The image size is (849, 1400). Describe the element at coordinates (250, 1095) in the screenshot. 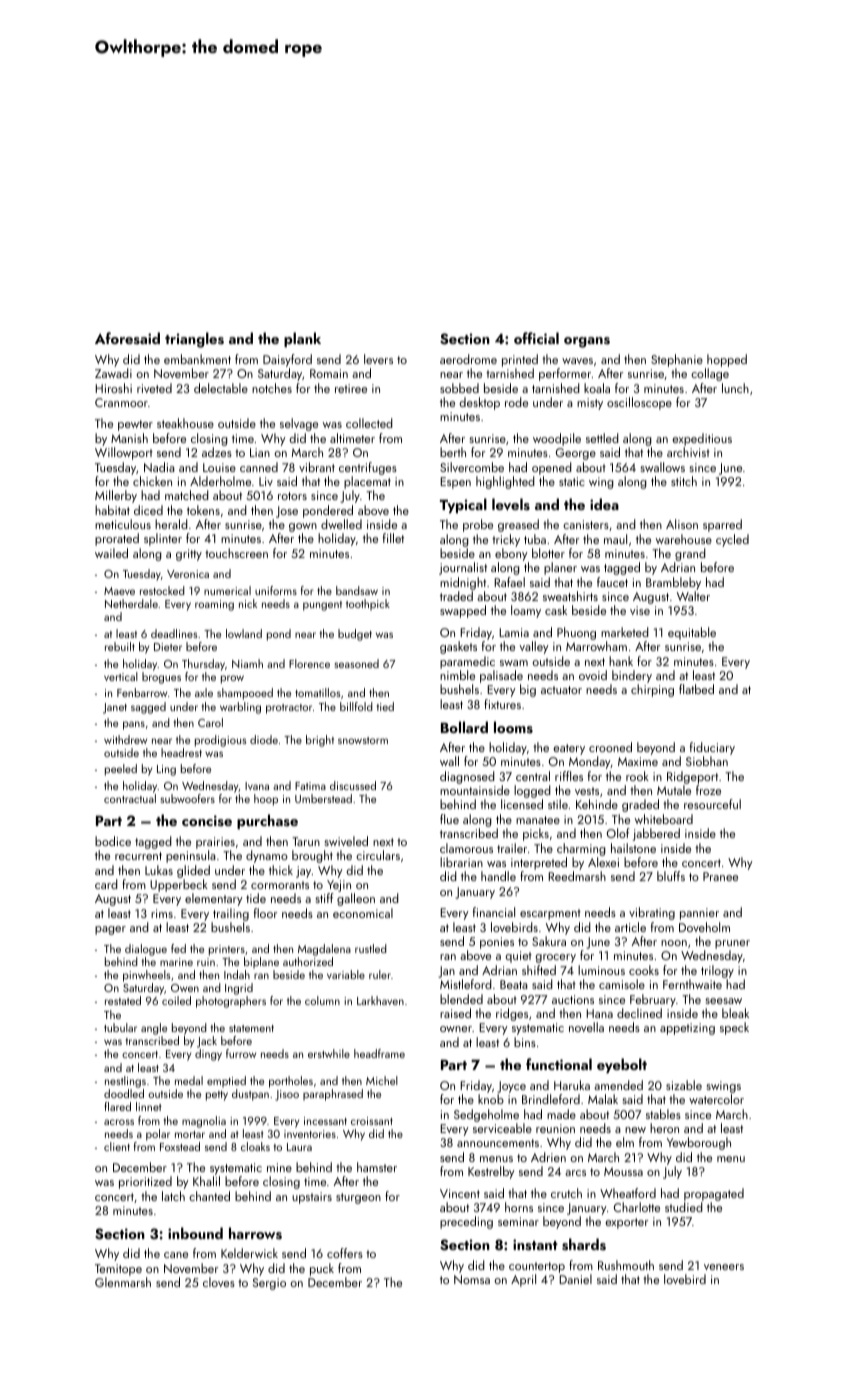

I see `dustpan` at that location.
